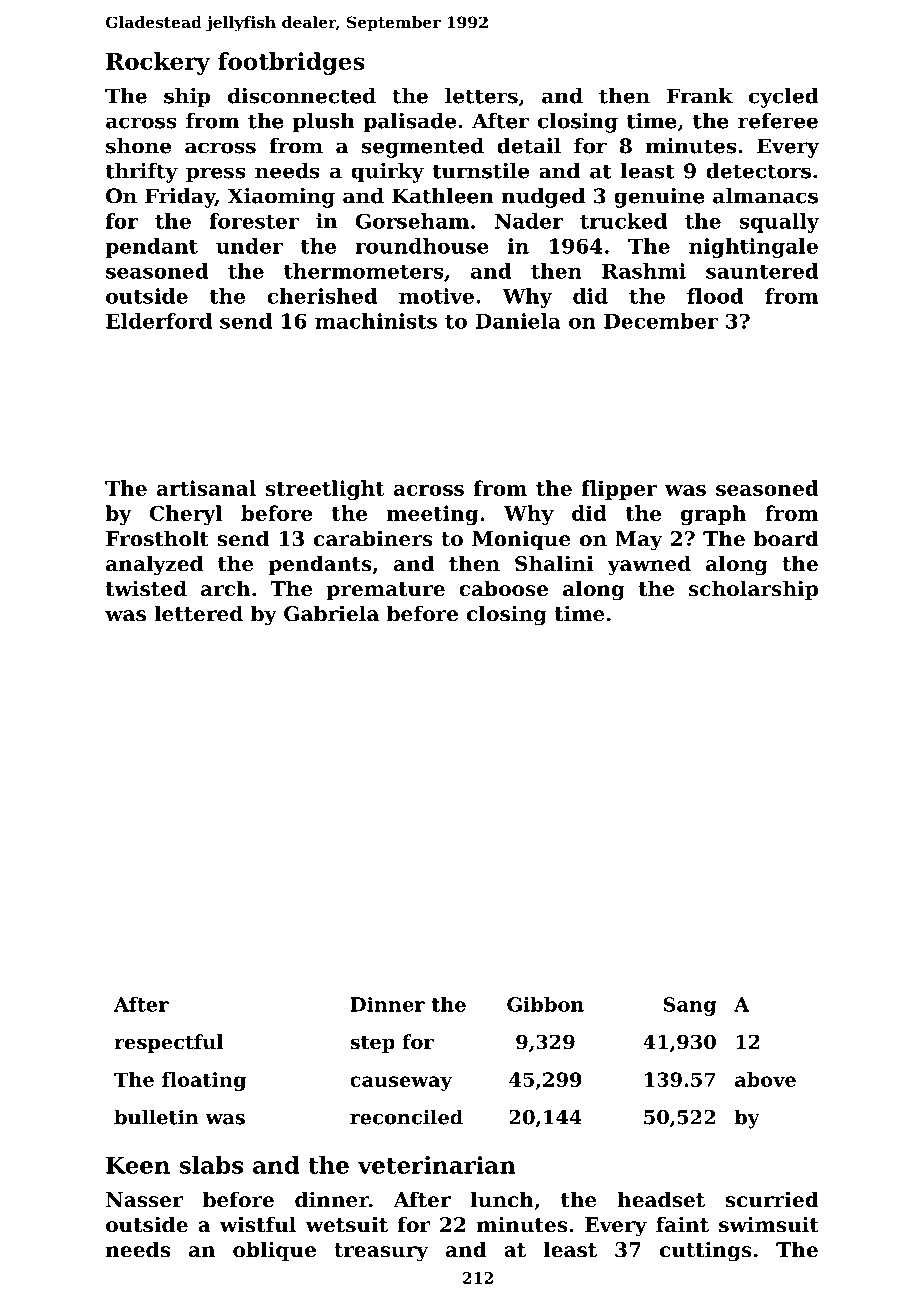 The width and height of the screenshot is (924, 1308). I want to click on footbridges, so click(291, 63).
